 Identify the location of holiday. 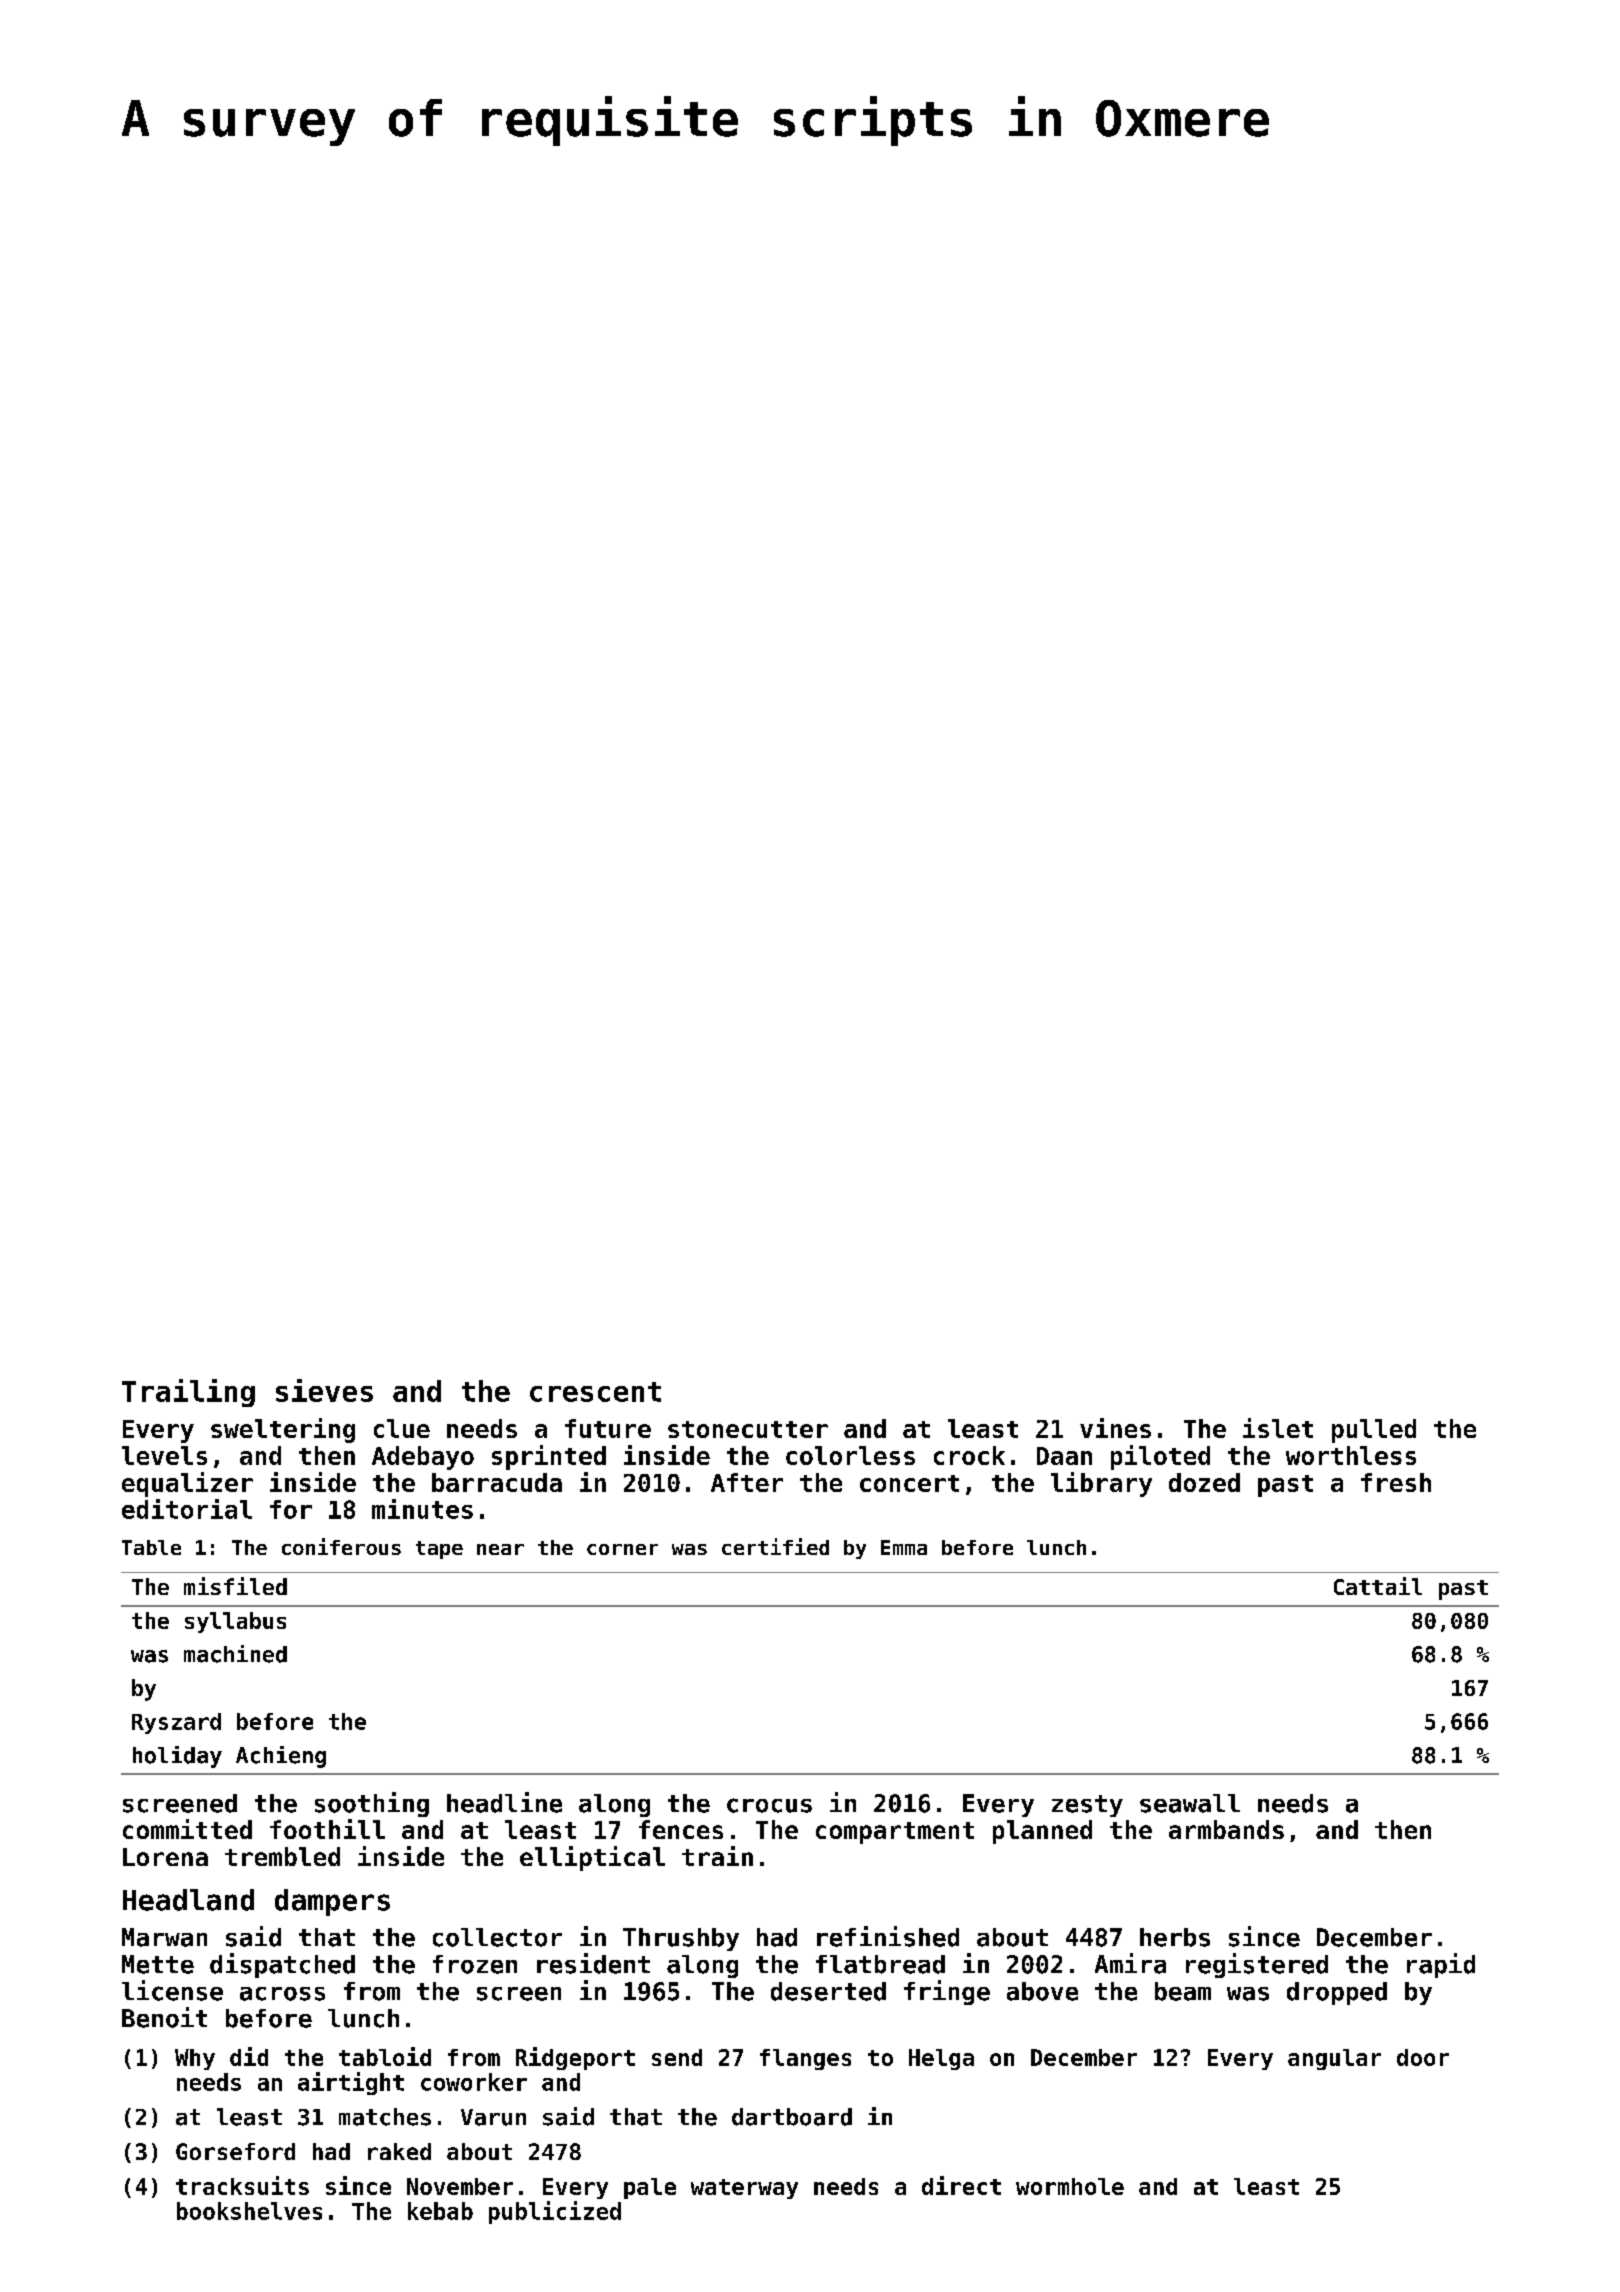
(177, 1757).
